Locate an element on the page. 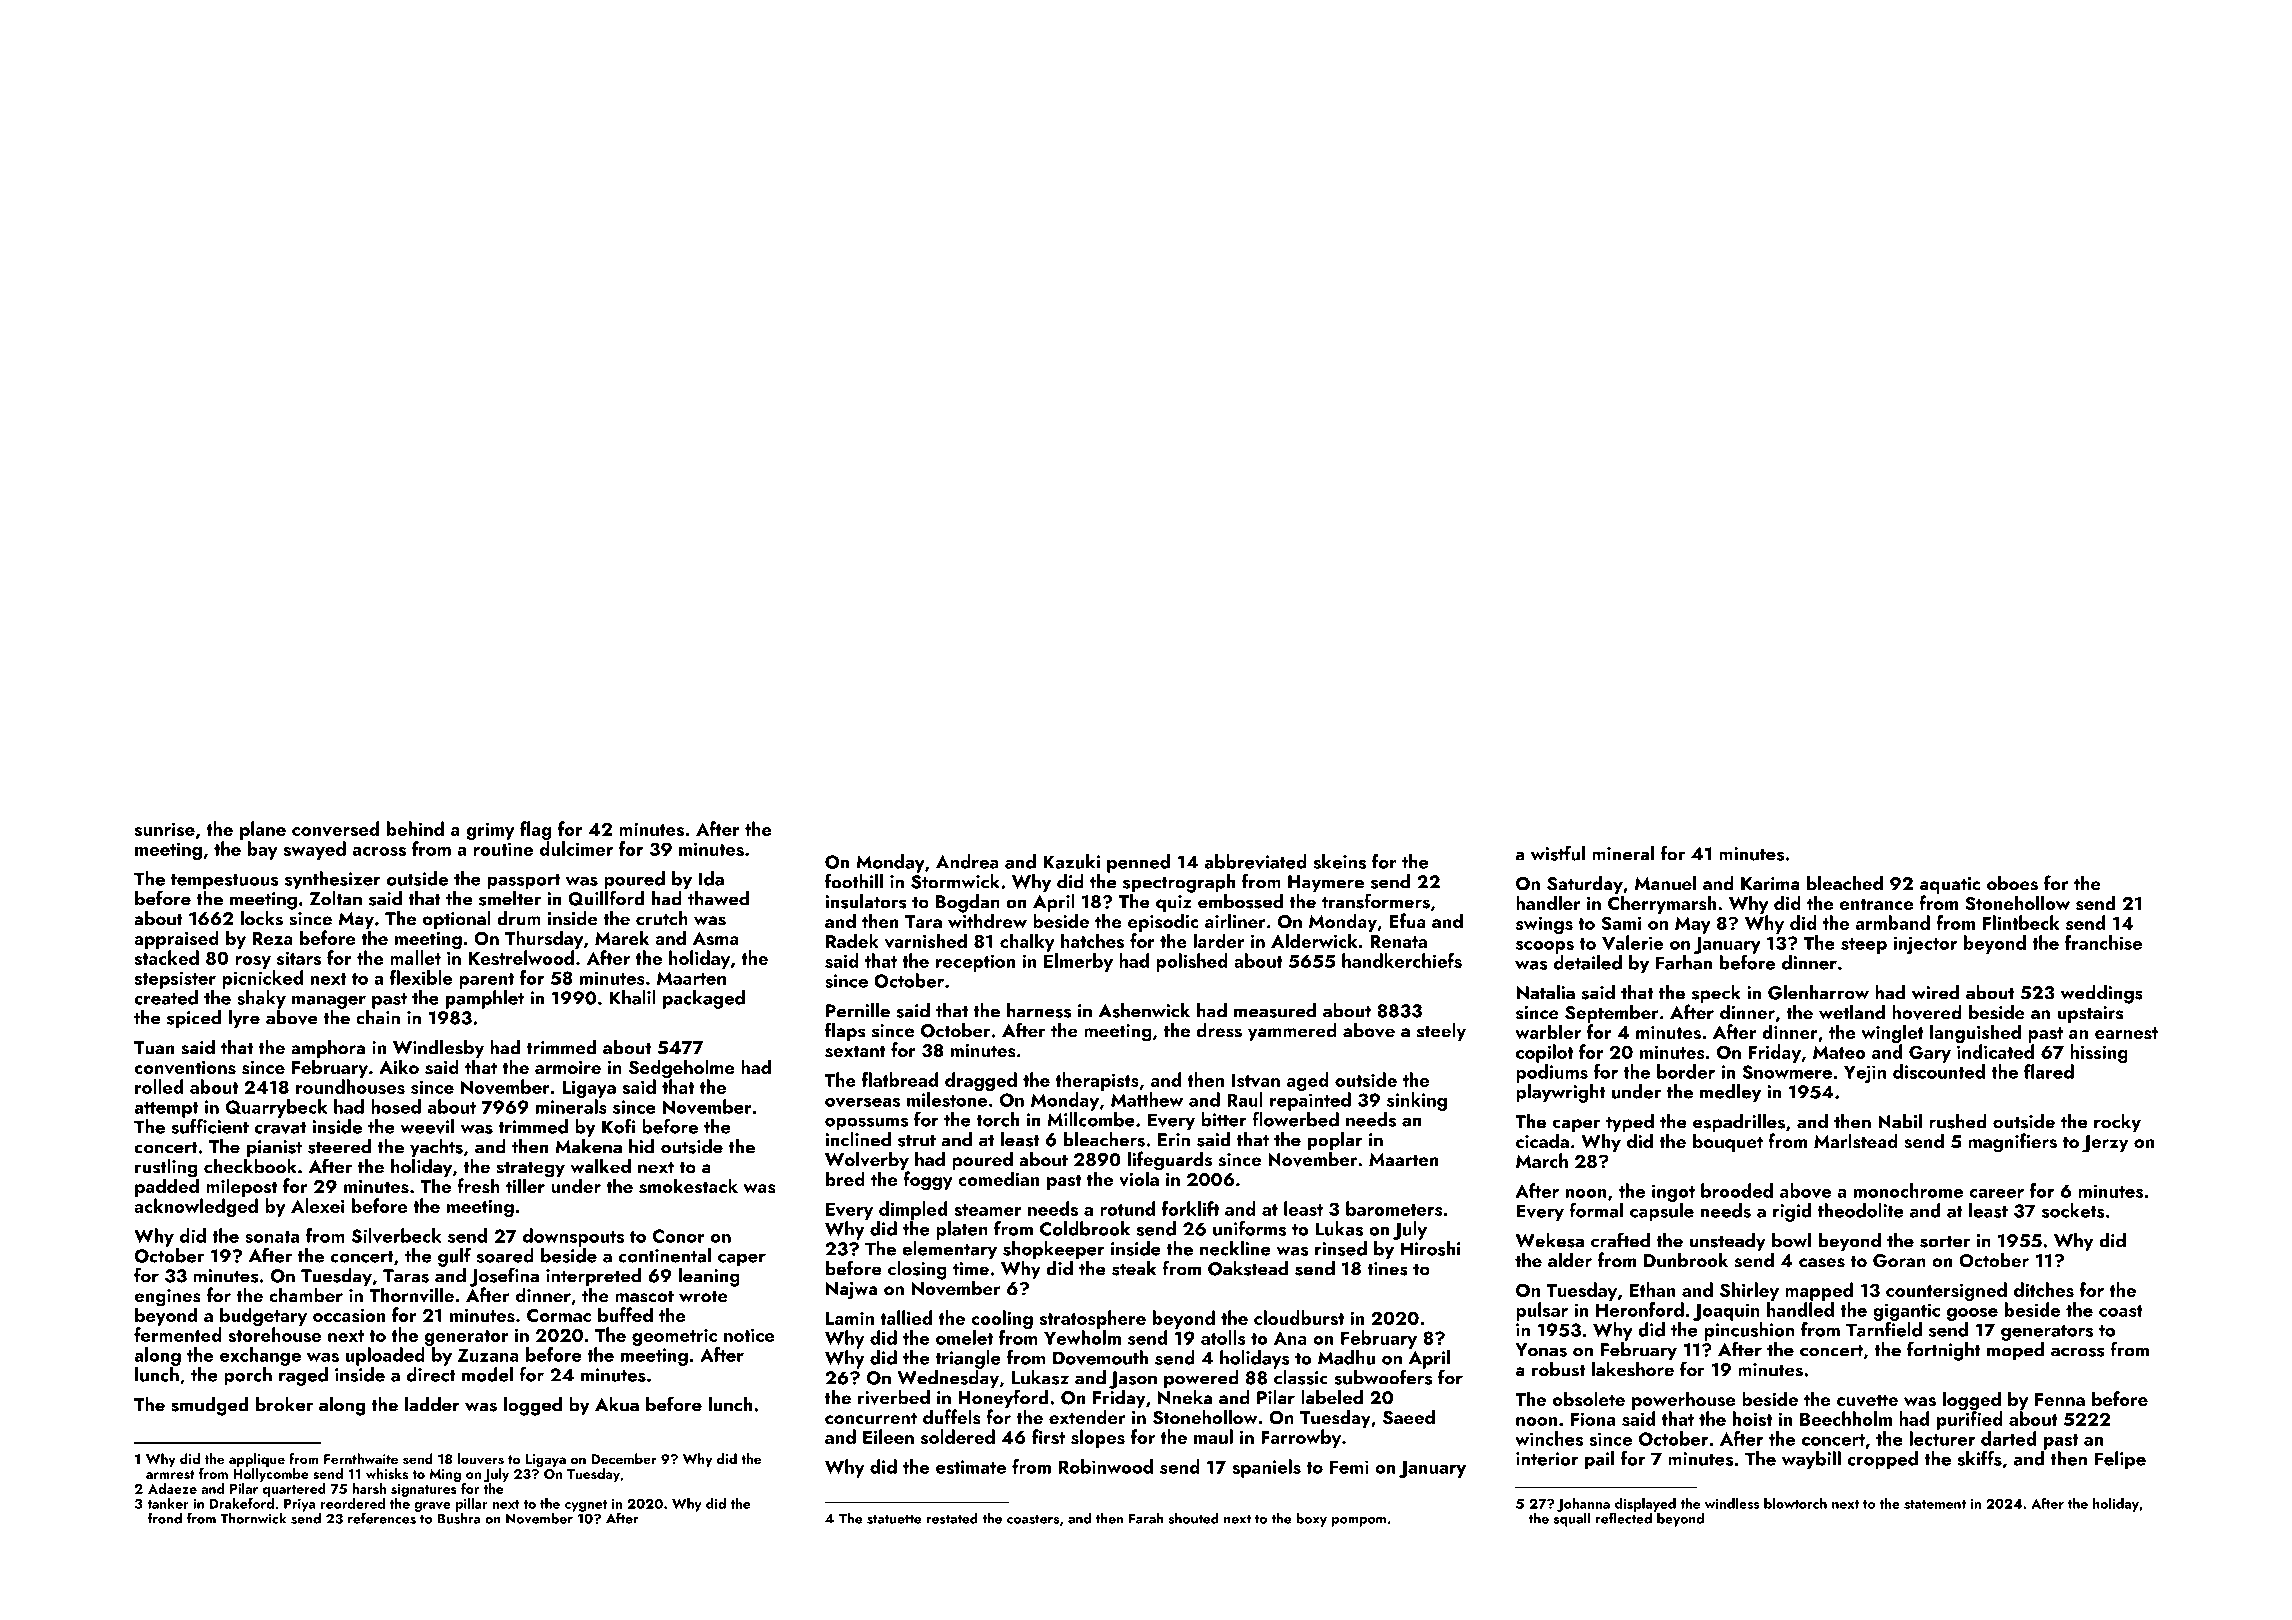  Kazuki is located at coordinates (1071, 861).
